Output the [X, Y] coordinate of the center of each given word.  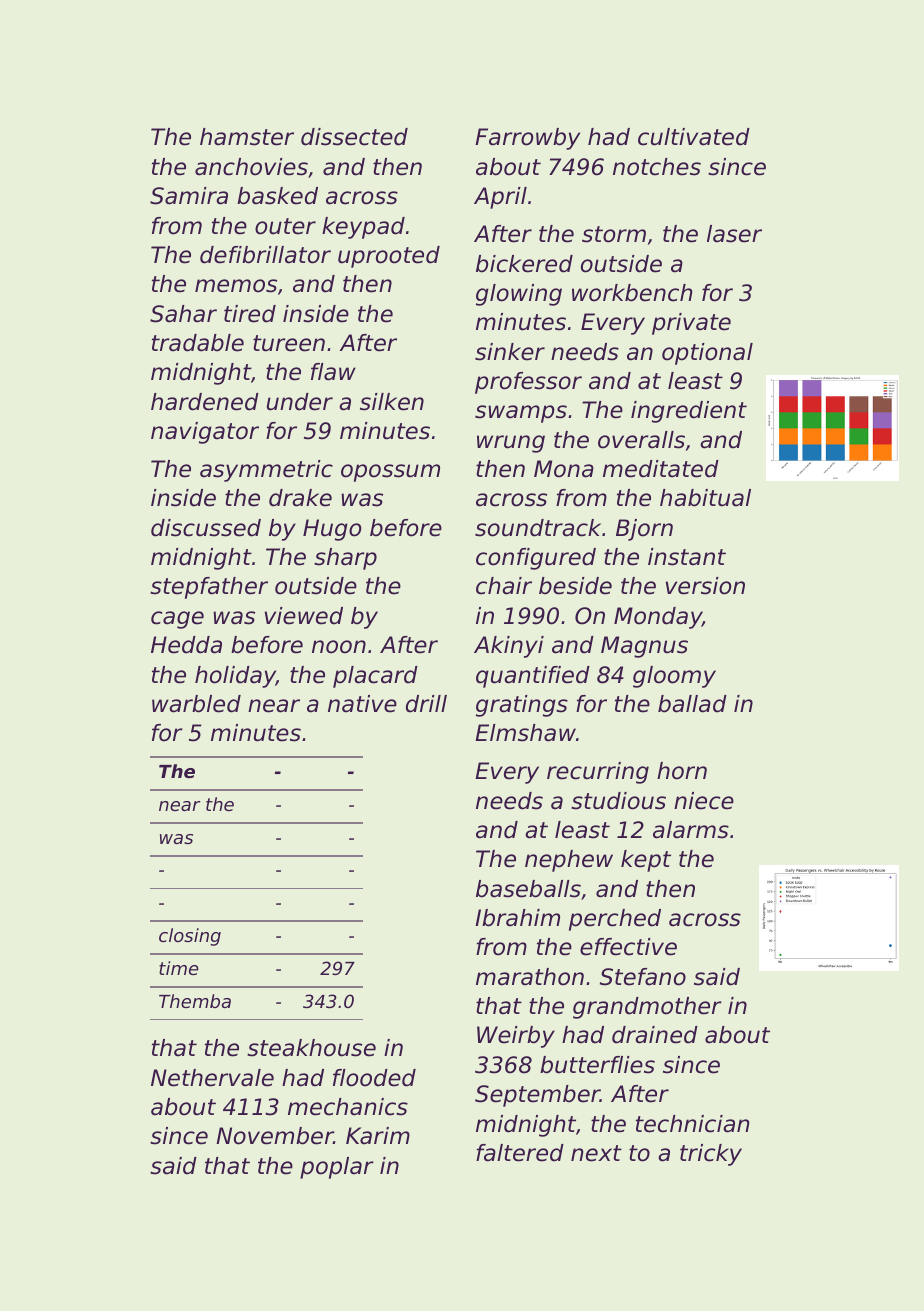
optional [707, 354]
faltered [520, 1153]
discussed [206, 528]
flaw [333, 372]
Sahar [183, 314]
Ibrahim [517, 918]
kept [646, 861]
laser [734, 234]
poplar [337, 1168]
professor [528, 383]
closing [190, 937]
